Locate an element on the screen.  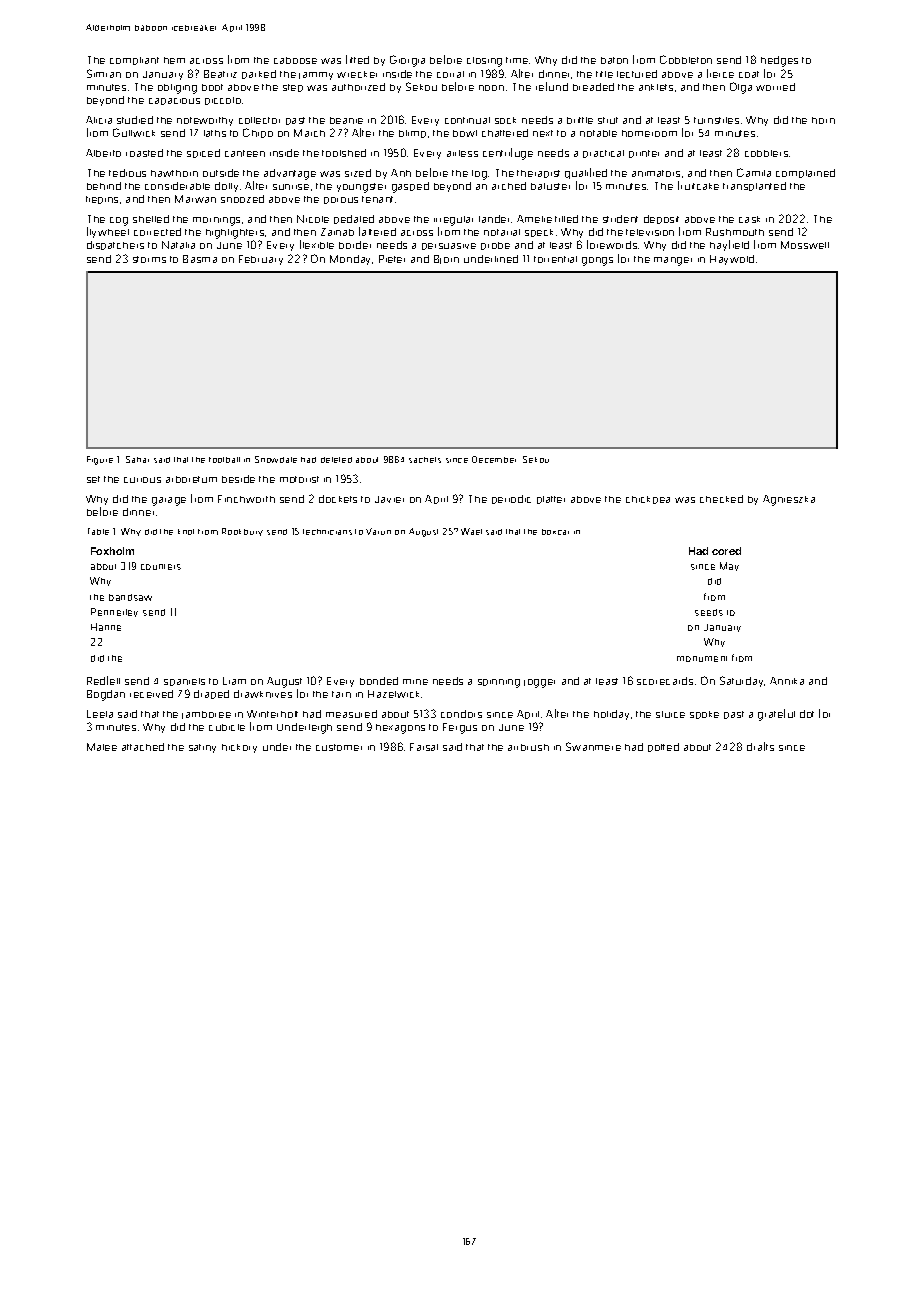
Basma is located at coordinates (200, 259).
